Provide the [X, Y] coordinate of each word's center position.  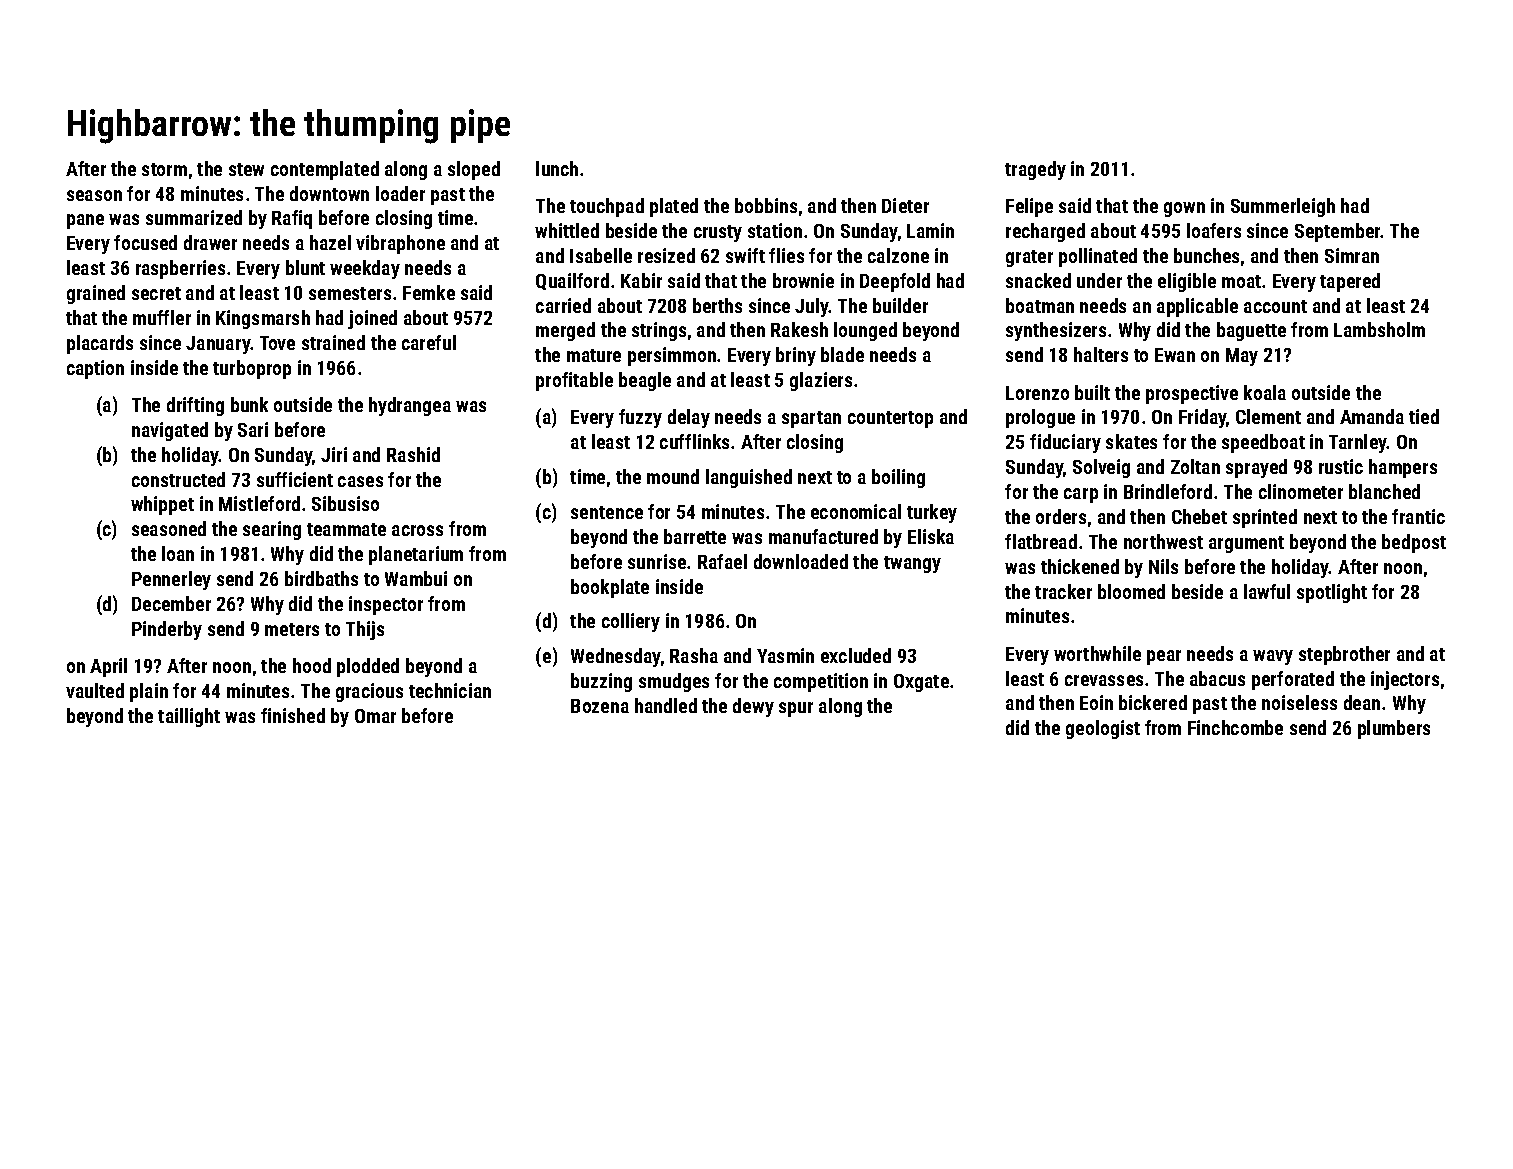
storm [164, 169]
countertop [890, 419]
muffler [162, 317]
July [812, 307]
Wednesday [616, 657]
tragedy [1035, 170]
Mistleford [259, 503]
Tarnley [1358, 443]
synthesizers [1056, 331]
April [108, 667]
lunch [557, 168]
